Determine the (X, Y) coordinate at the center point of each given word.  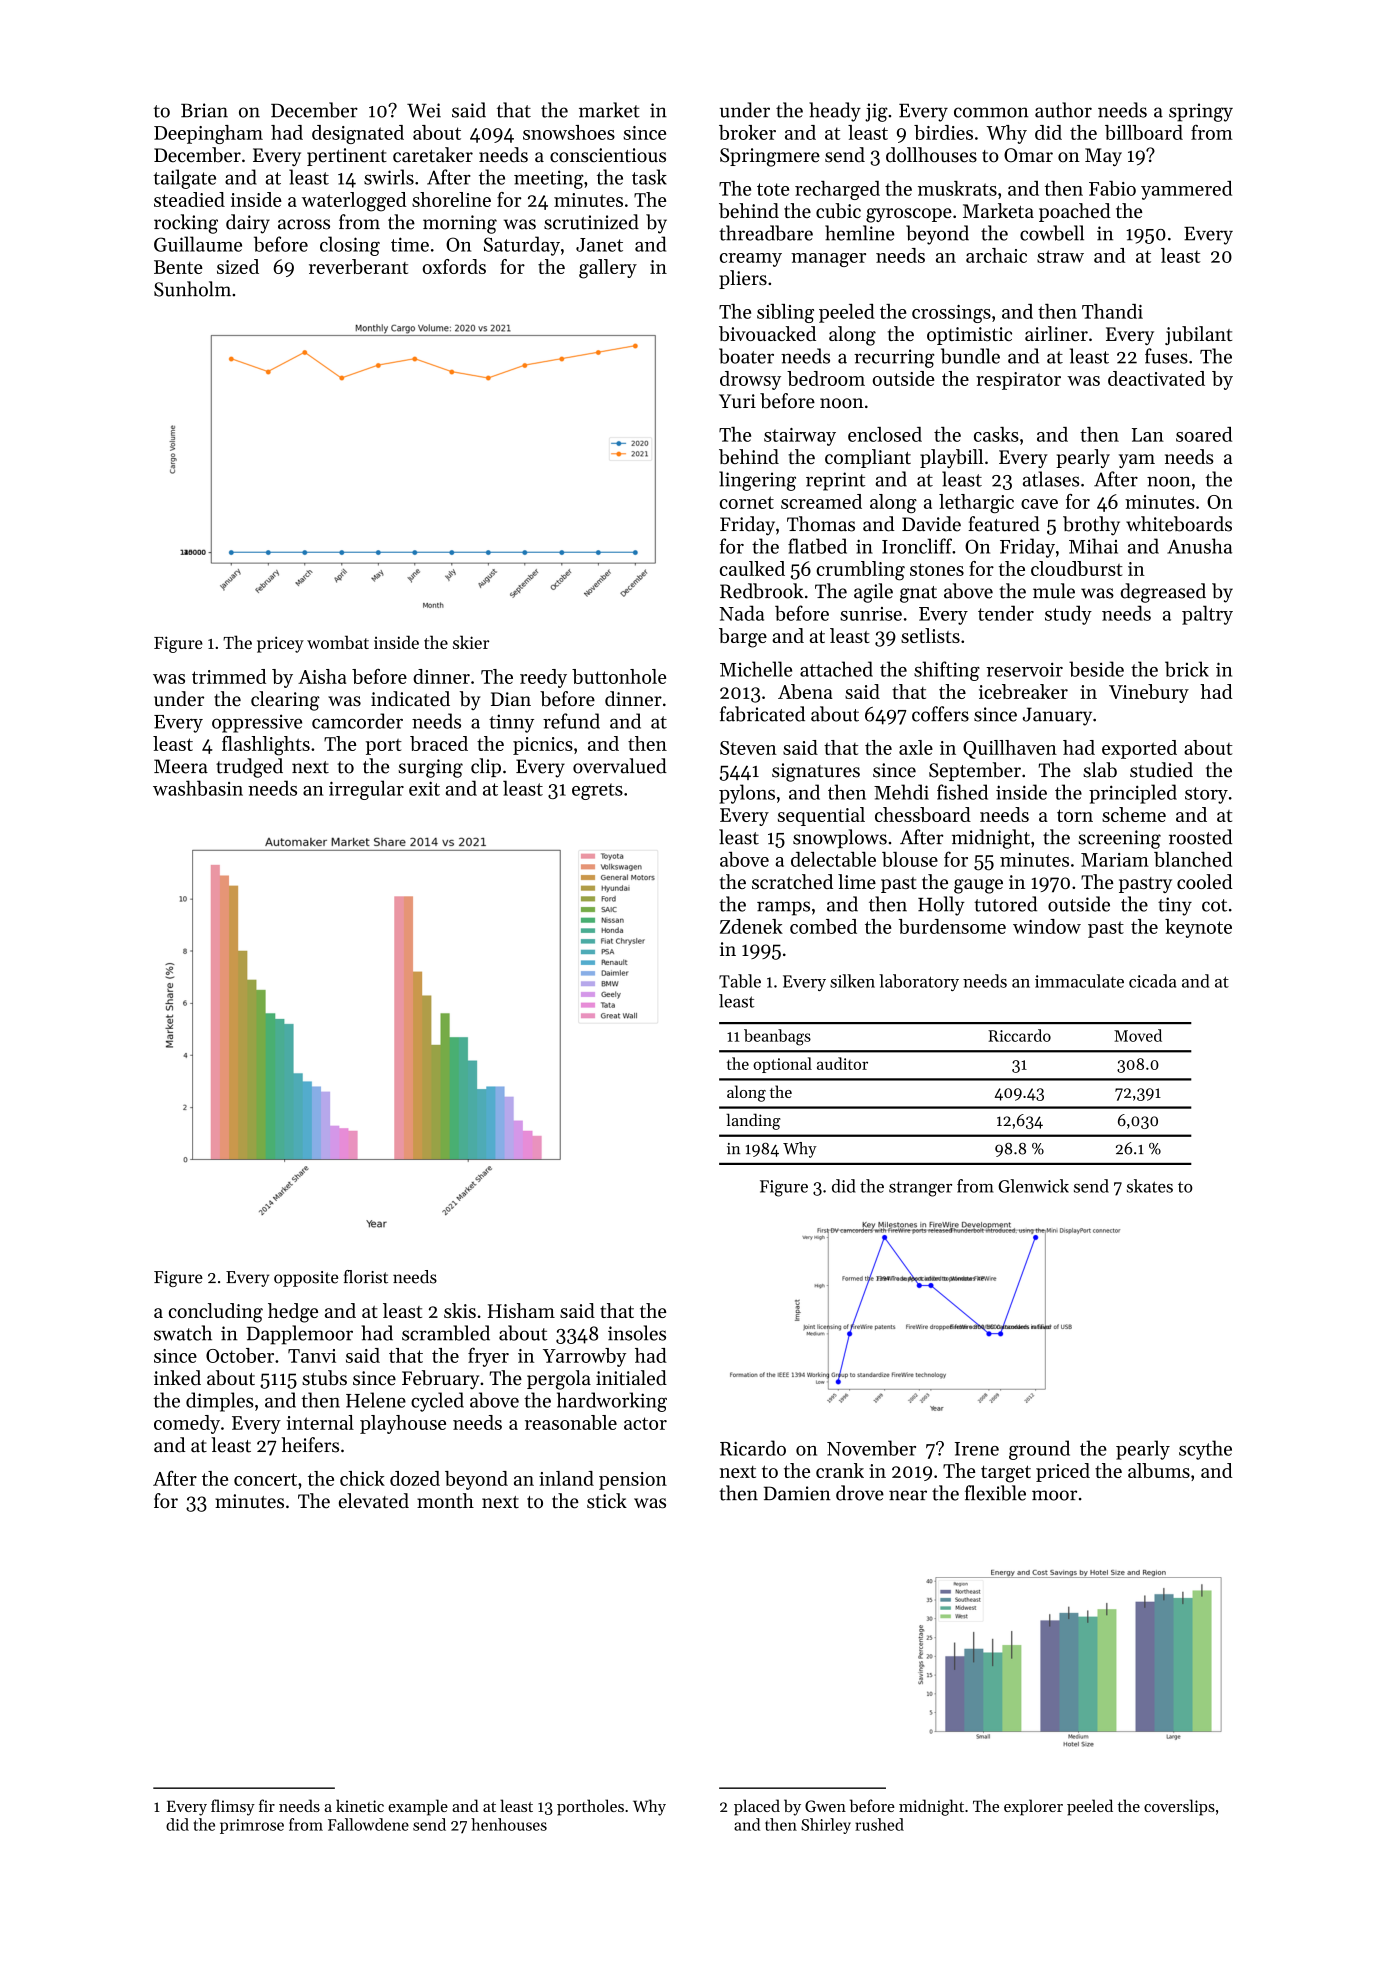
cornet (747, 502)
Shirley (826, 1826)
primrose (252, 1826)
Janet (599, 245)
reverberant (358, 266)
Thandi (1112, 311)
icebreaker (1023, 691)
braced (439, 743)
